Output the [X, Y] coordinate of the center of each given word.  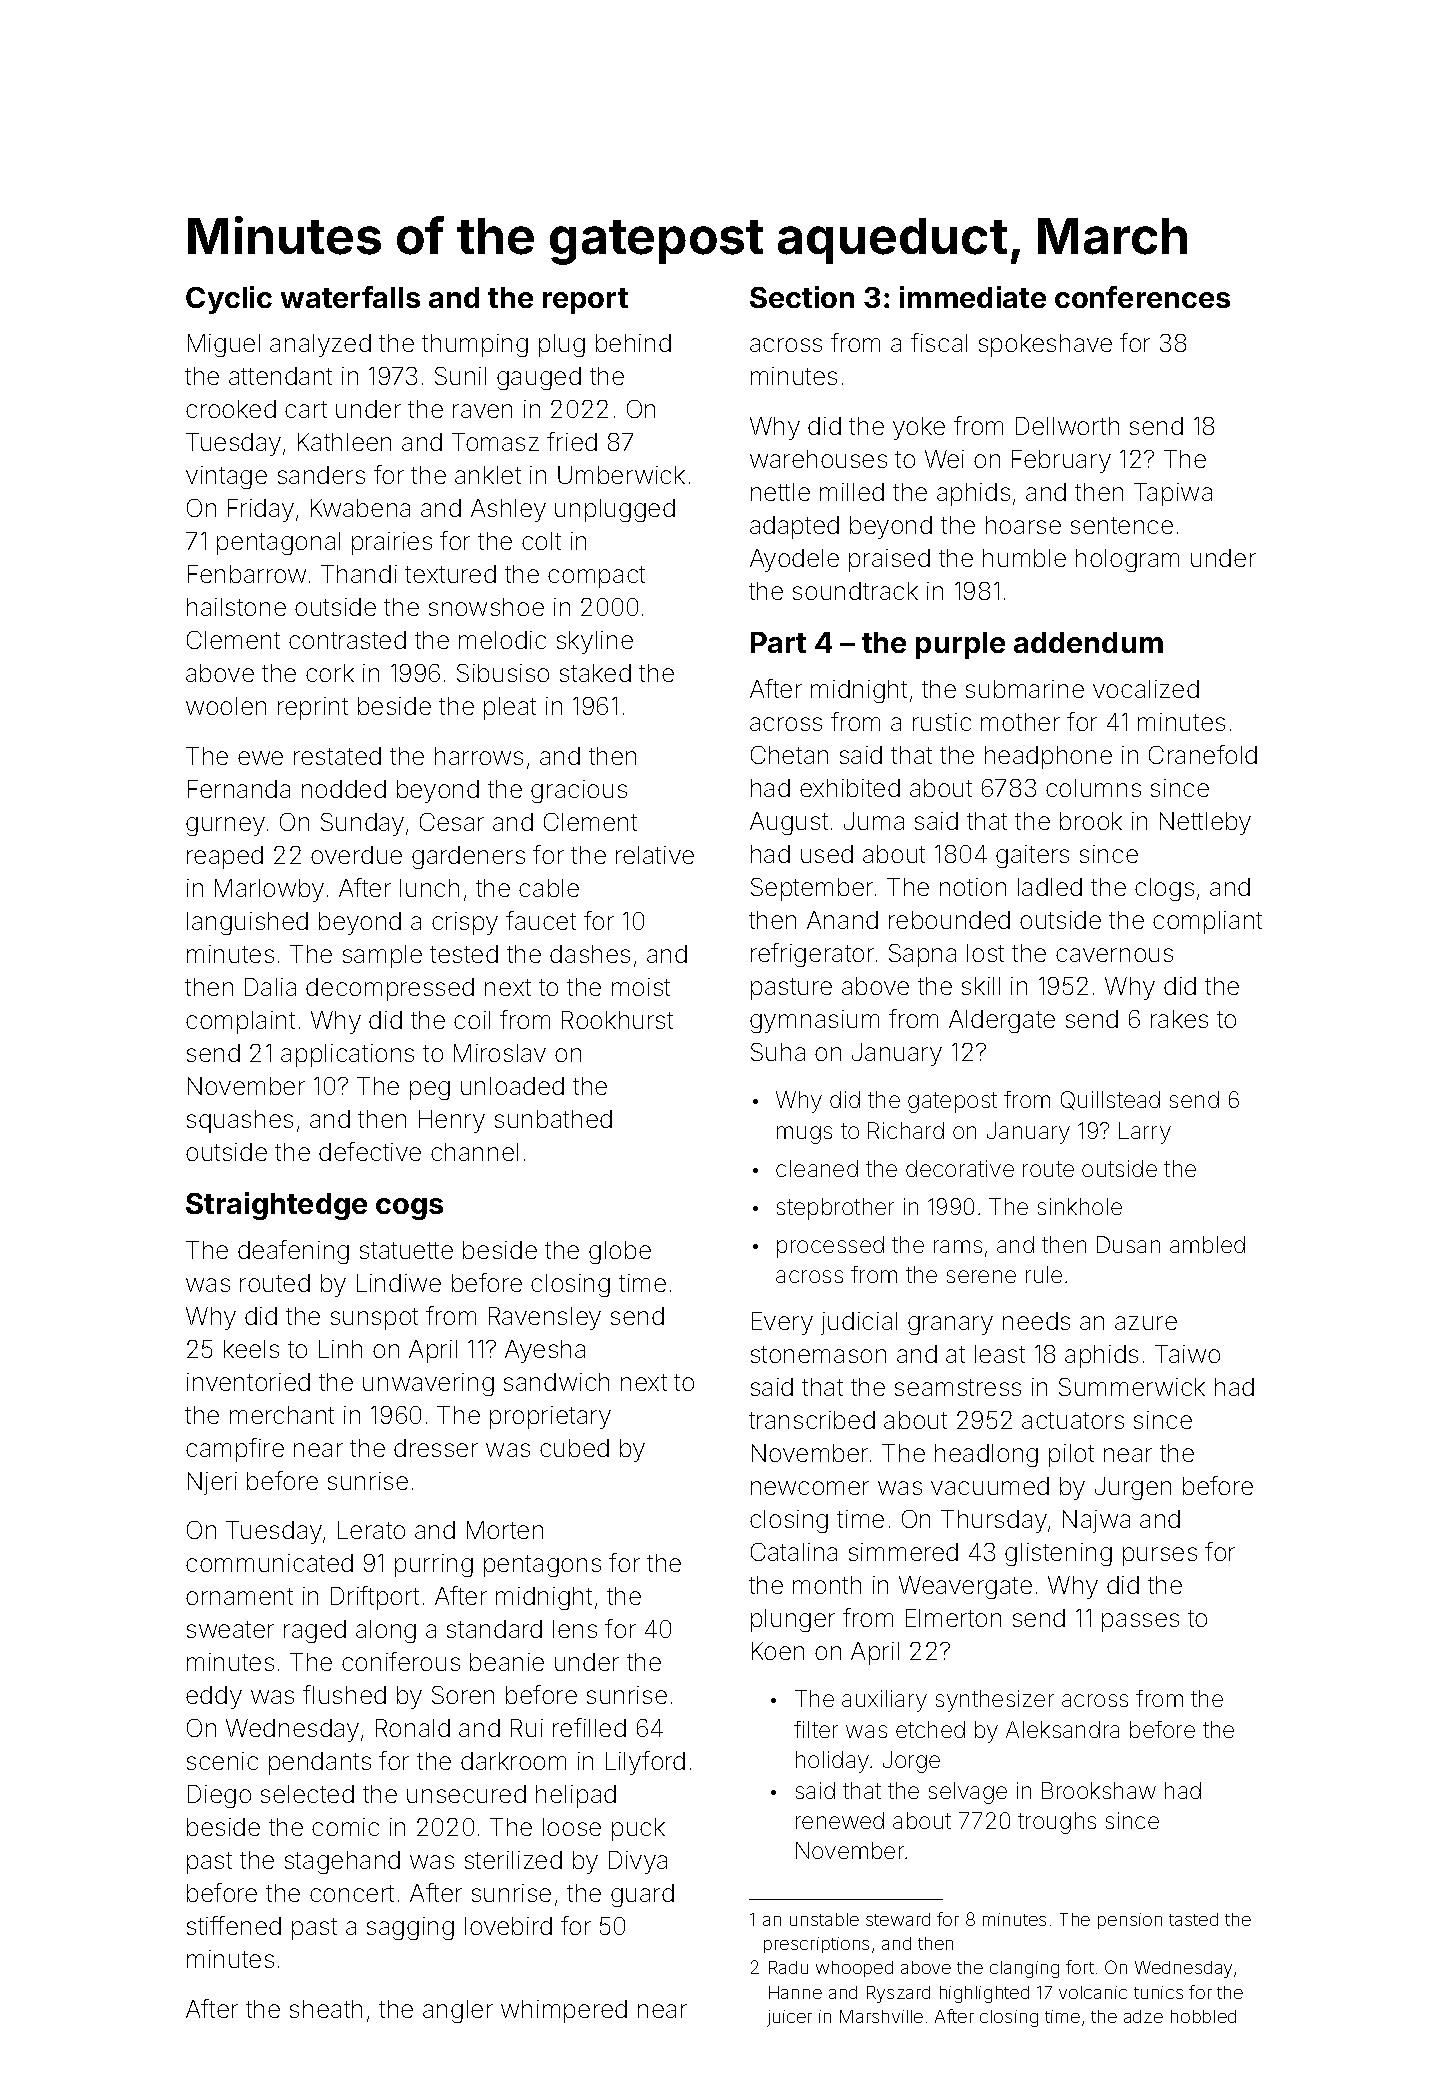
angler [458, 2011]
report [585, 301]
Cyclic [229, 300]
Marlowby [269, 890]
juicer [789, 2018]
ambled [1207, 1244]
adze [1143, 2016]
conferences [1142, 297]
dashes [590, 954]
